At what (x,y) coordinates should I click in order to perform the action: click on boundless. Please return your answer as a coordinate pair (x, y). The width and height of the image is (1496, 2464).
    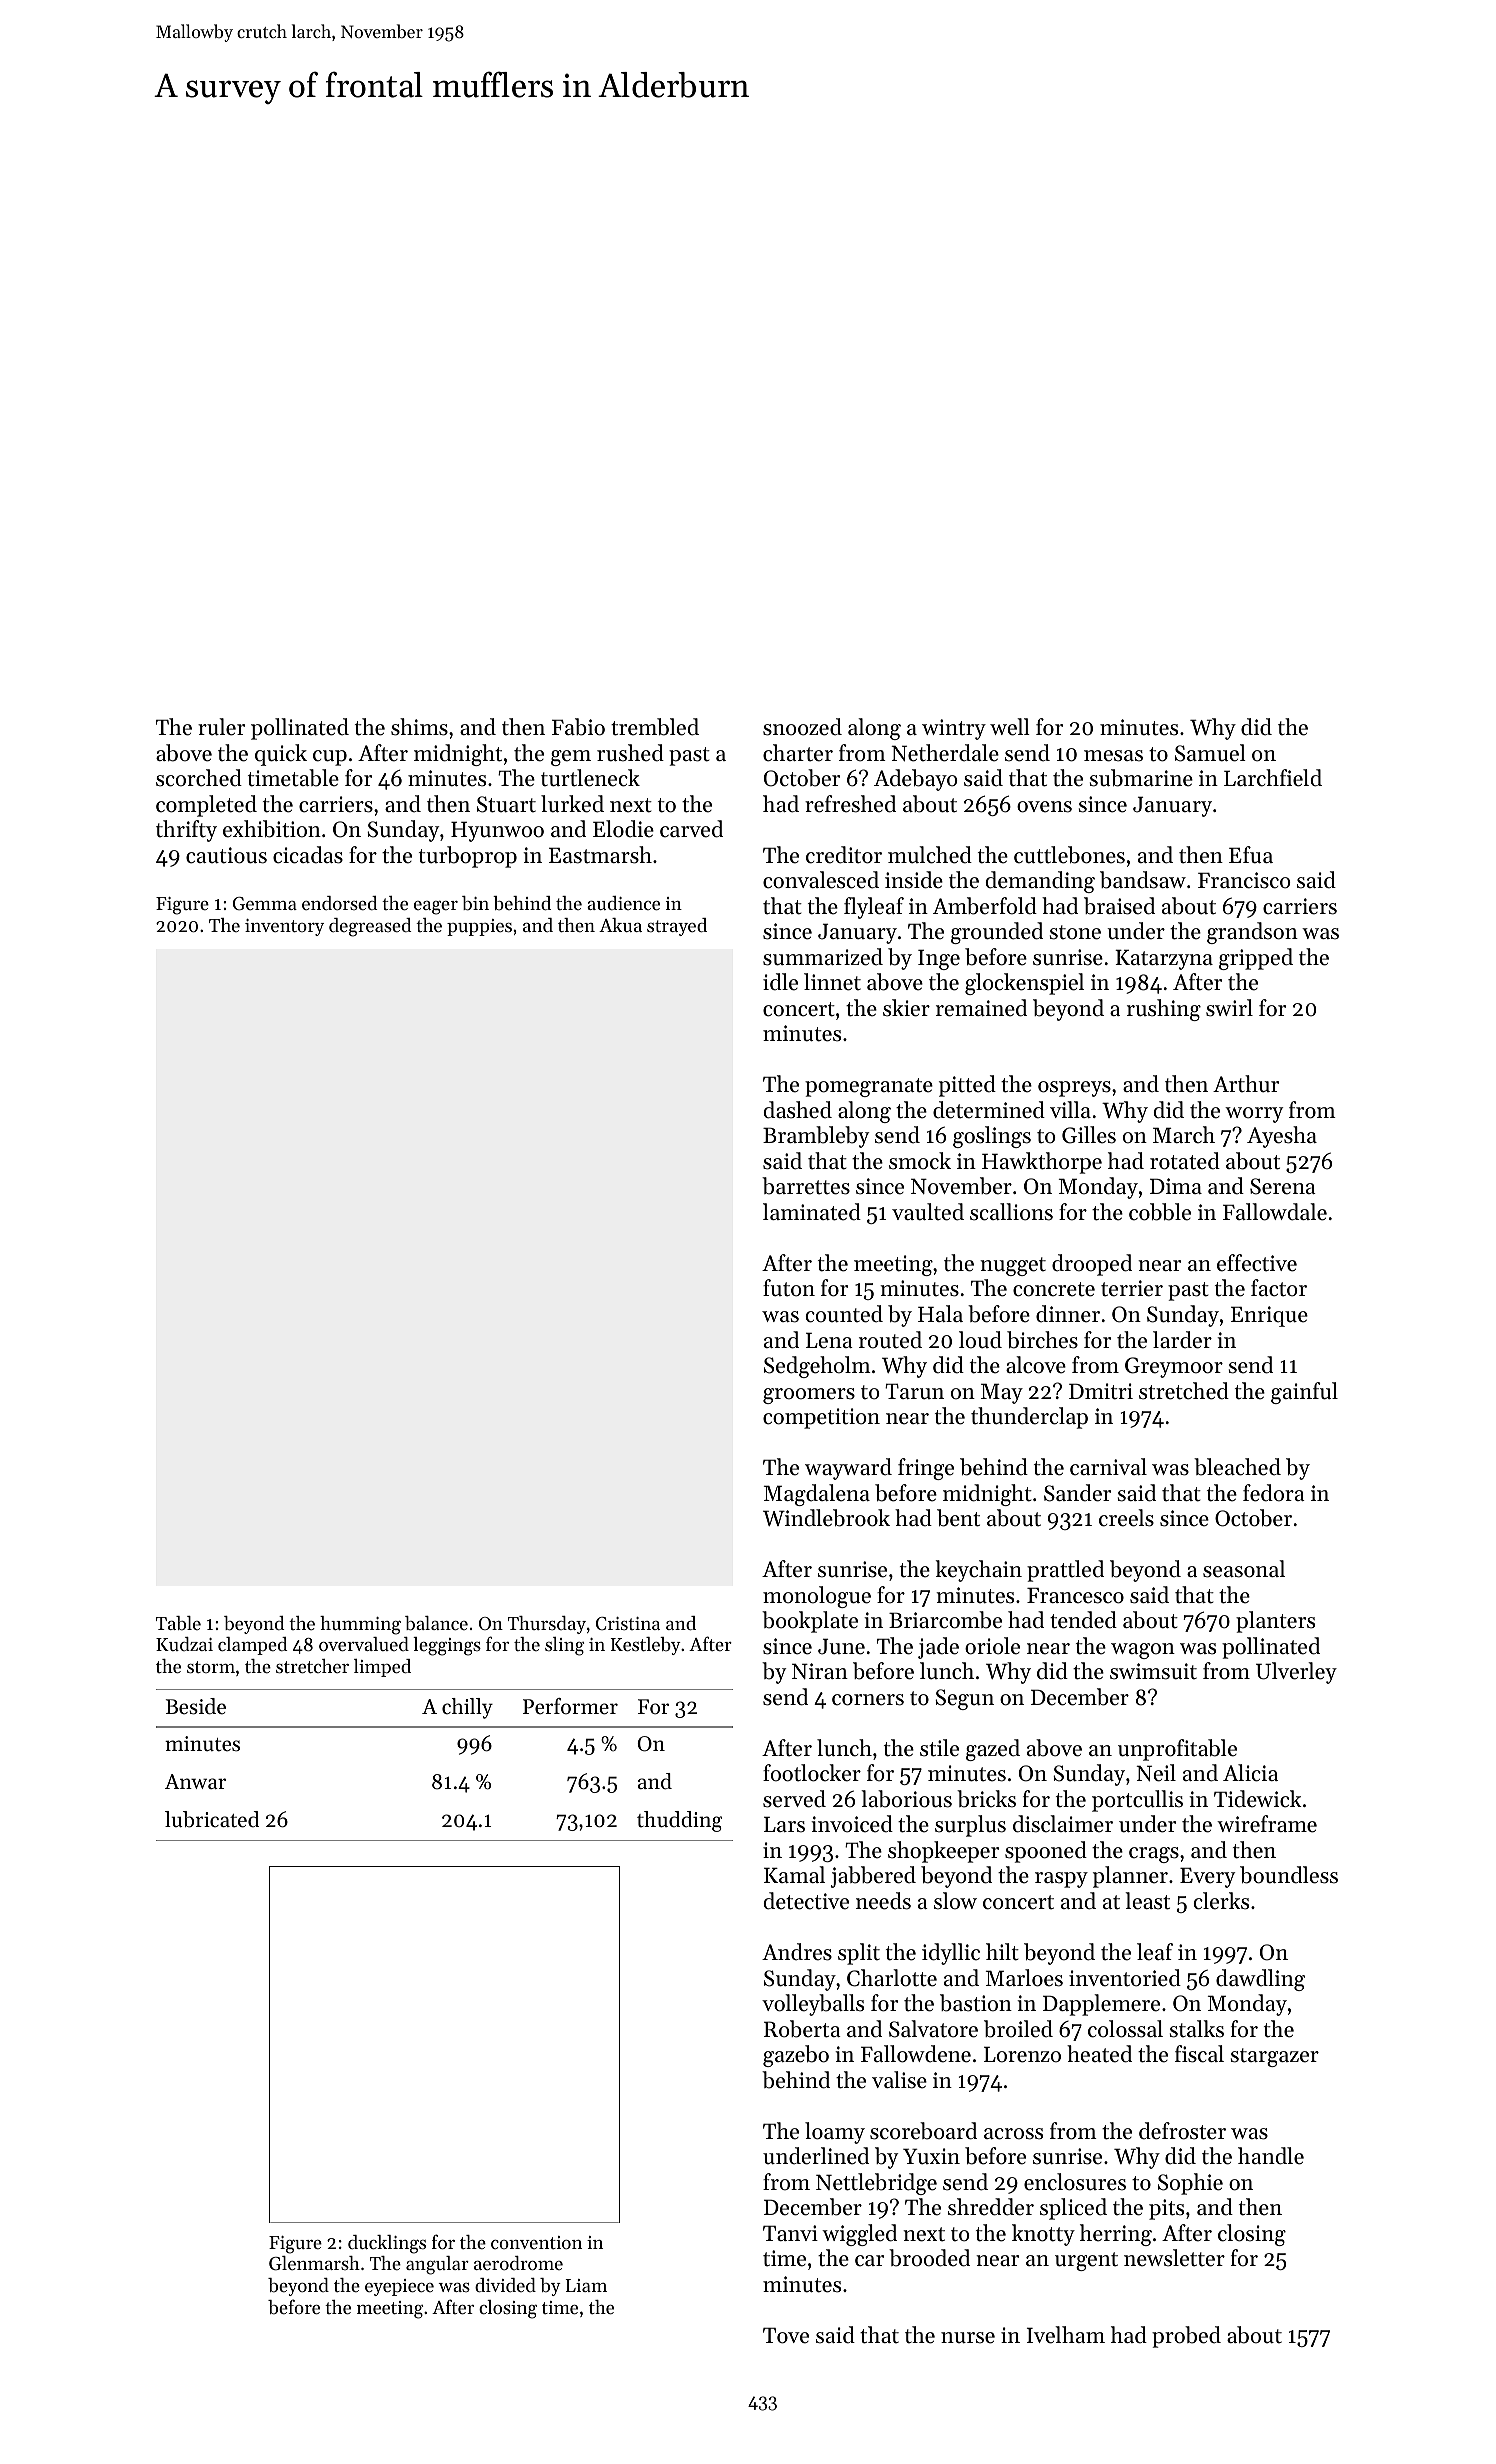
    Looking at the image, I should click on (1289, 1875).
